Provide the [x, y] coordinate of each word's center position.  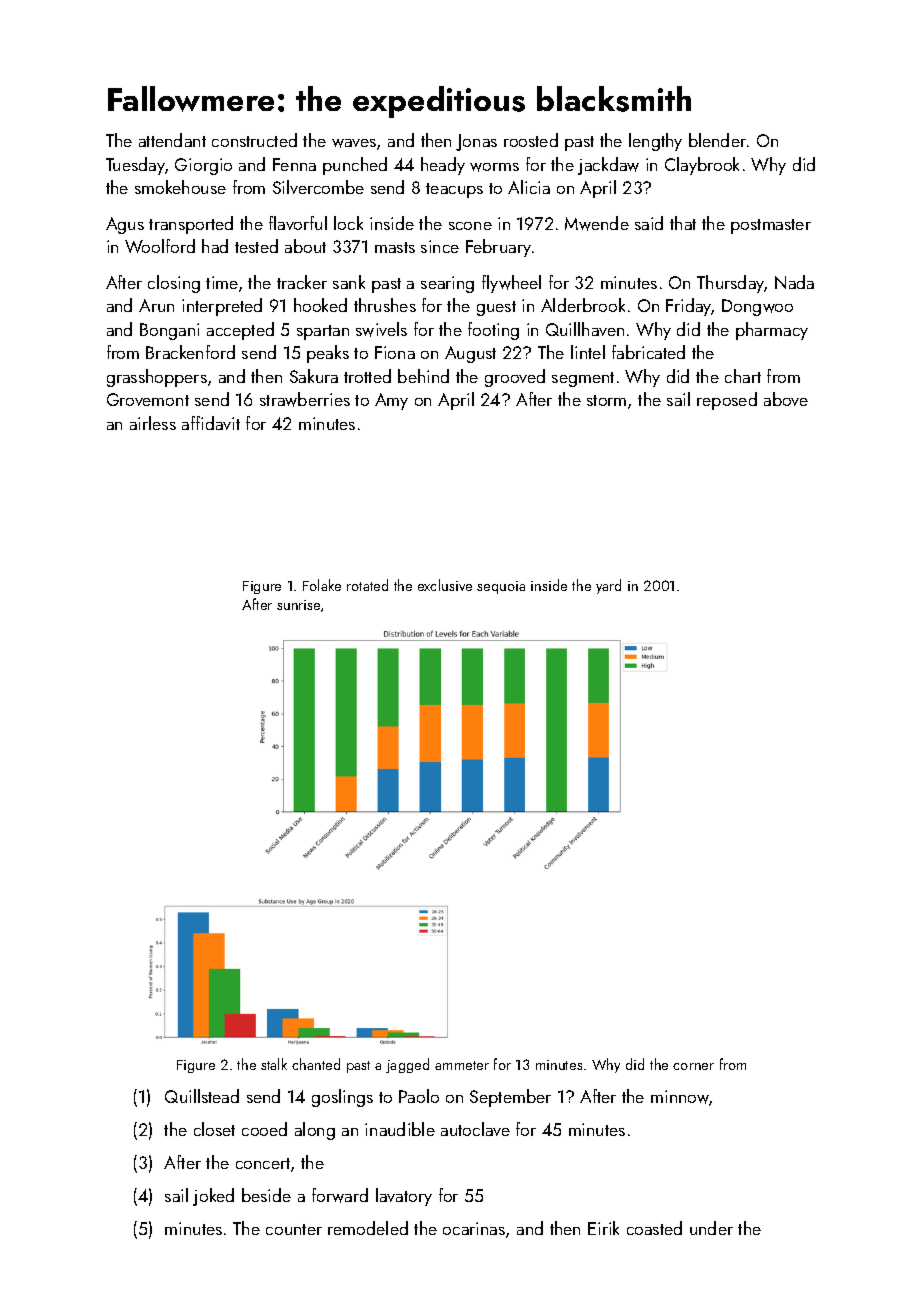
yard [608, 586]
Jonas [476, 142]
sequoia [501, 587]
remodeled [368, 1228]
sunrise [298, 605]
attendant [172, 140]
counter [294, 1229]
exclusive [445, 585]
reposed [727, 401]
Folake [322, 585]
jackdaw [608, 166]
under [711, 1228]
